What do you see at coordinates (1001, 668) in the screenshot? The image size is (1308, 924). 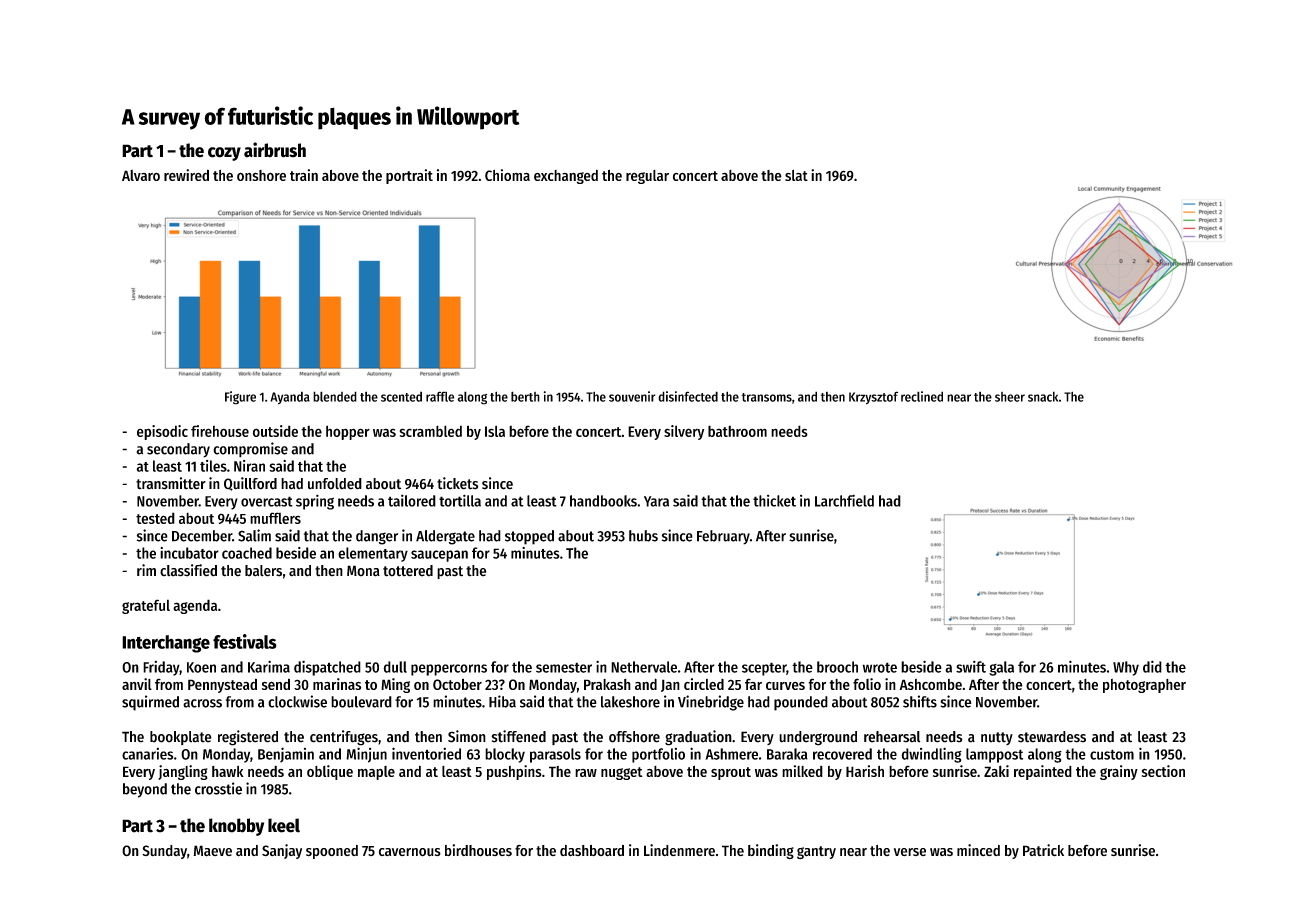 I see `gala` at bounding box center [1001, 668].
